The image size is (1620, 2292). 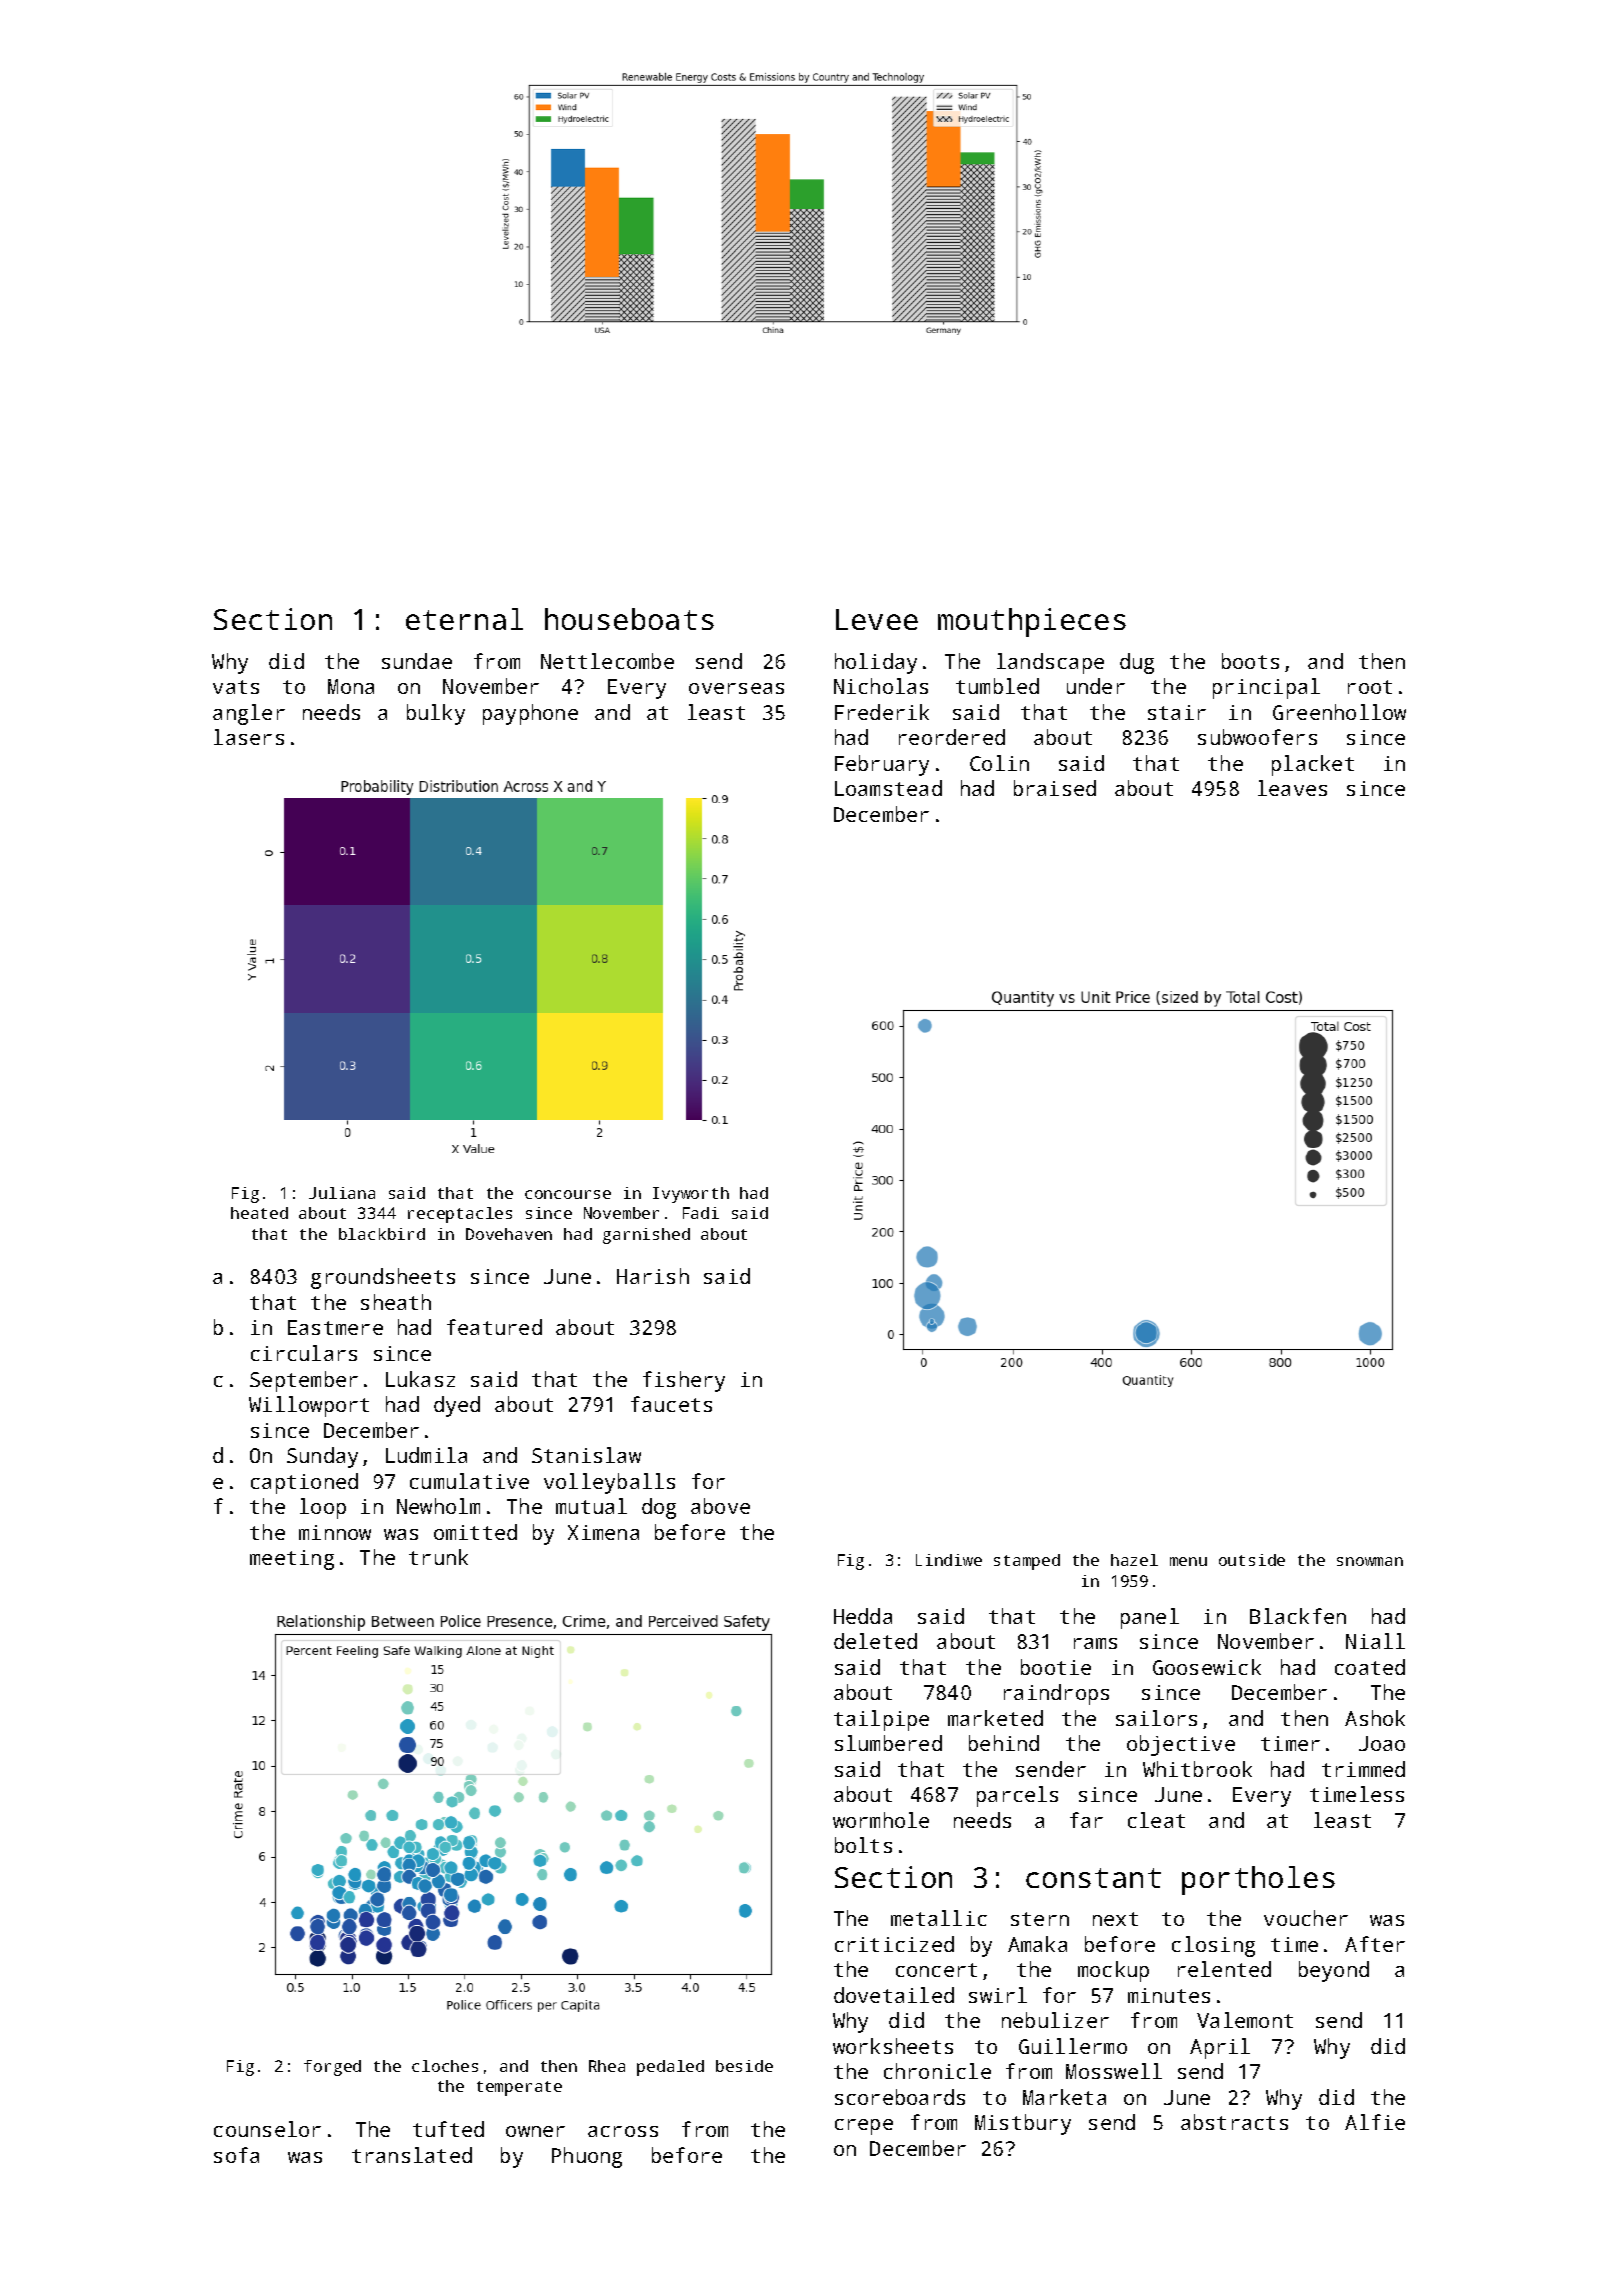 What do you see at coordinates (292, 1560) in the page?
I see `meeting` at bounding box center [292, 1560].
